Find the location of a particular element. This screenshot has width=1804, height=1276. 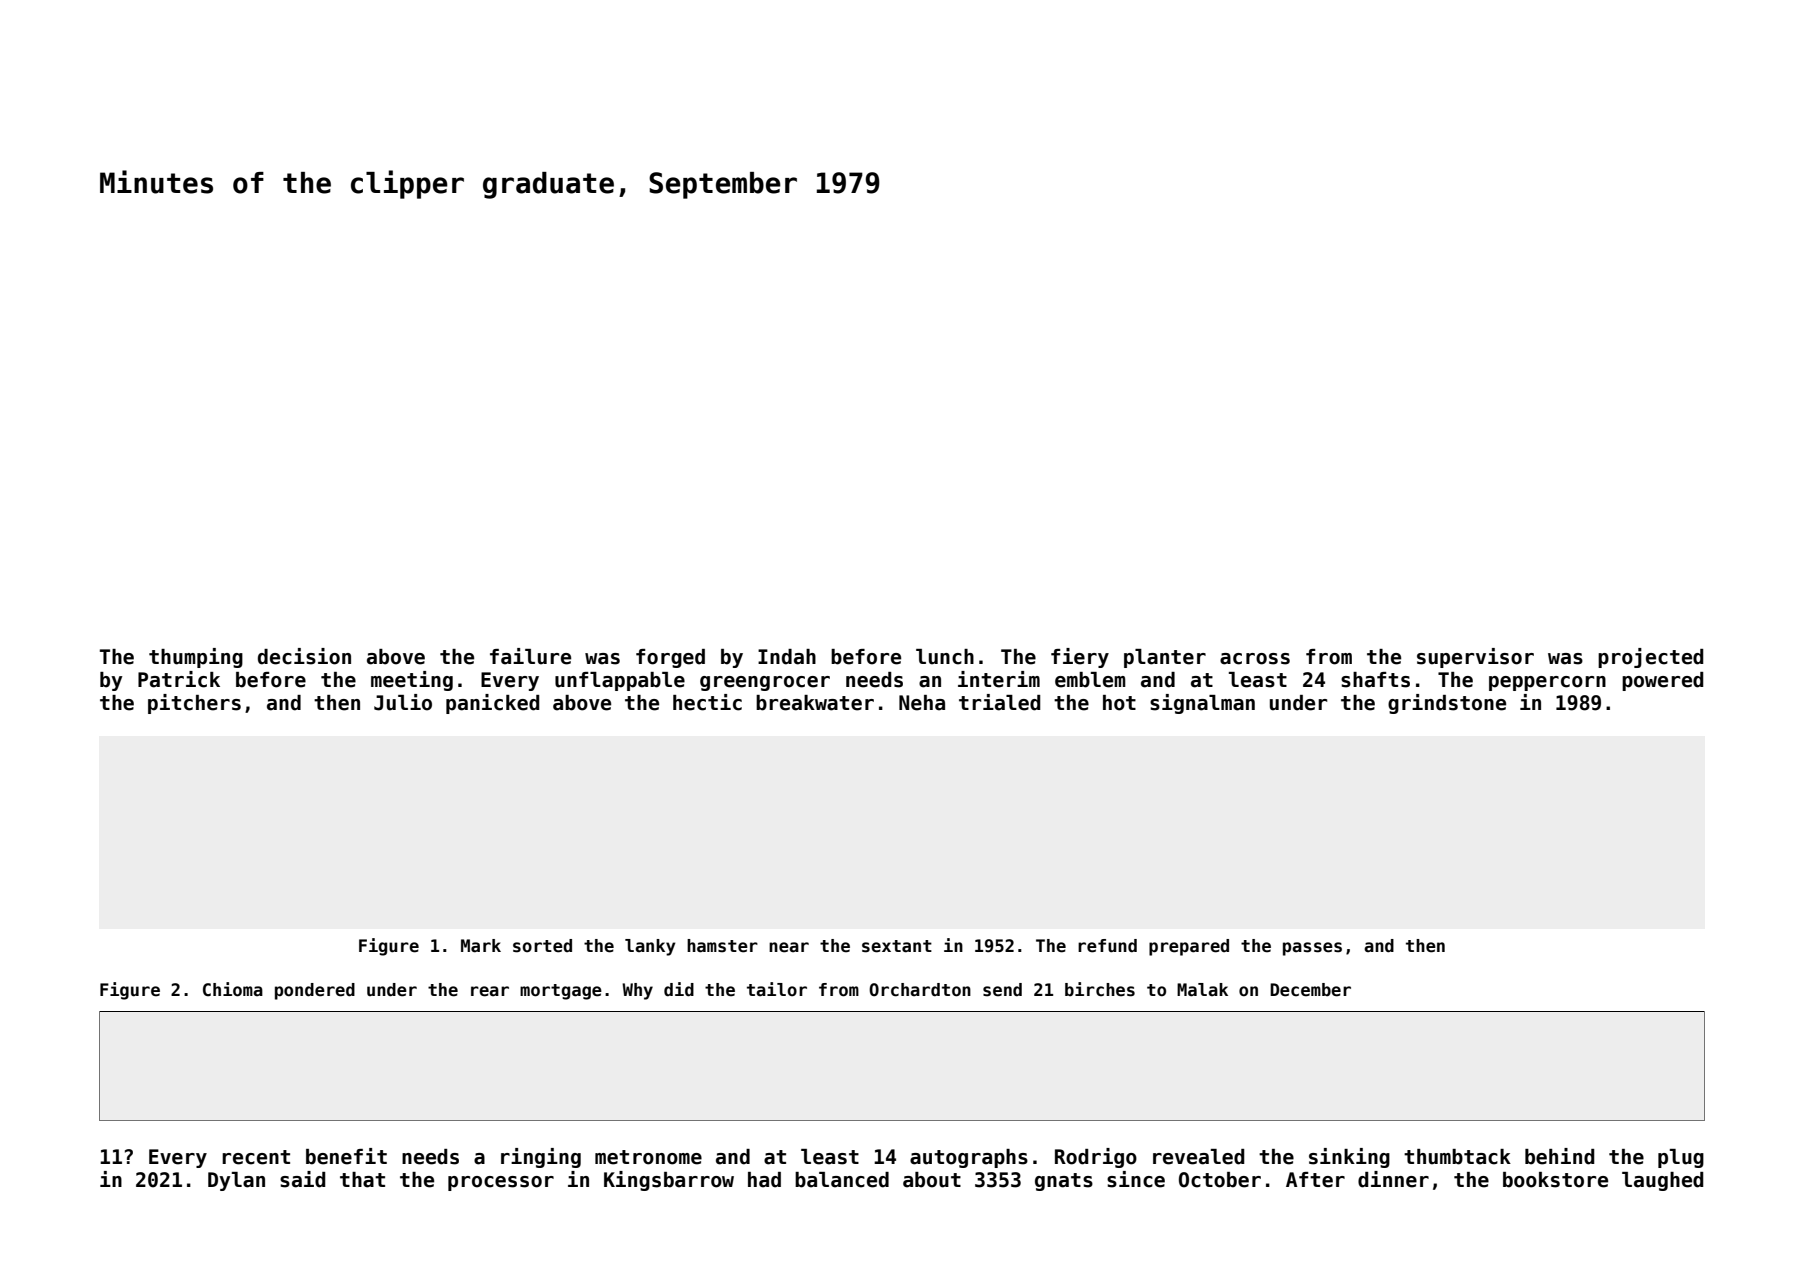

Malak is located at coordinates (1202, 990).
